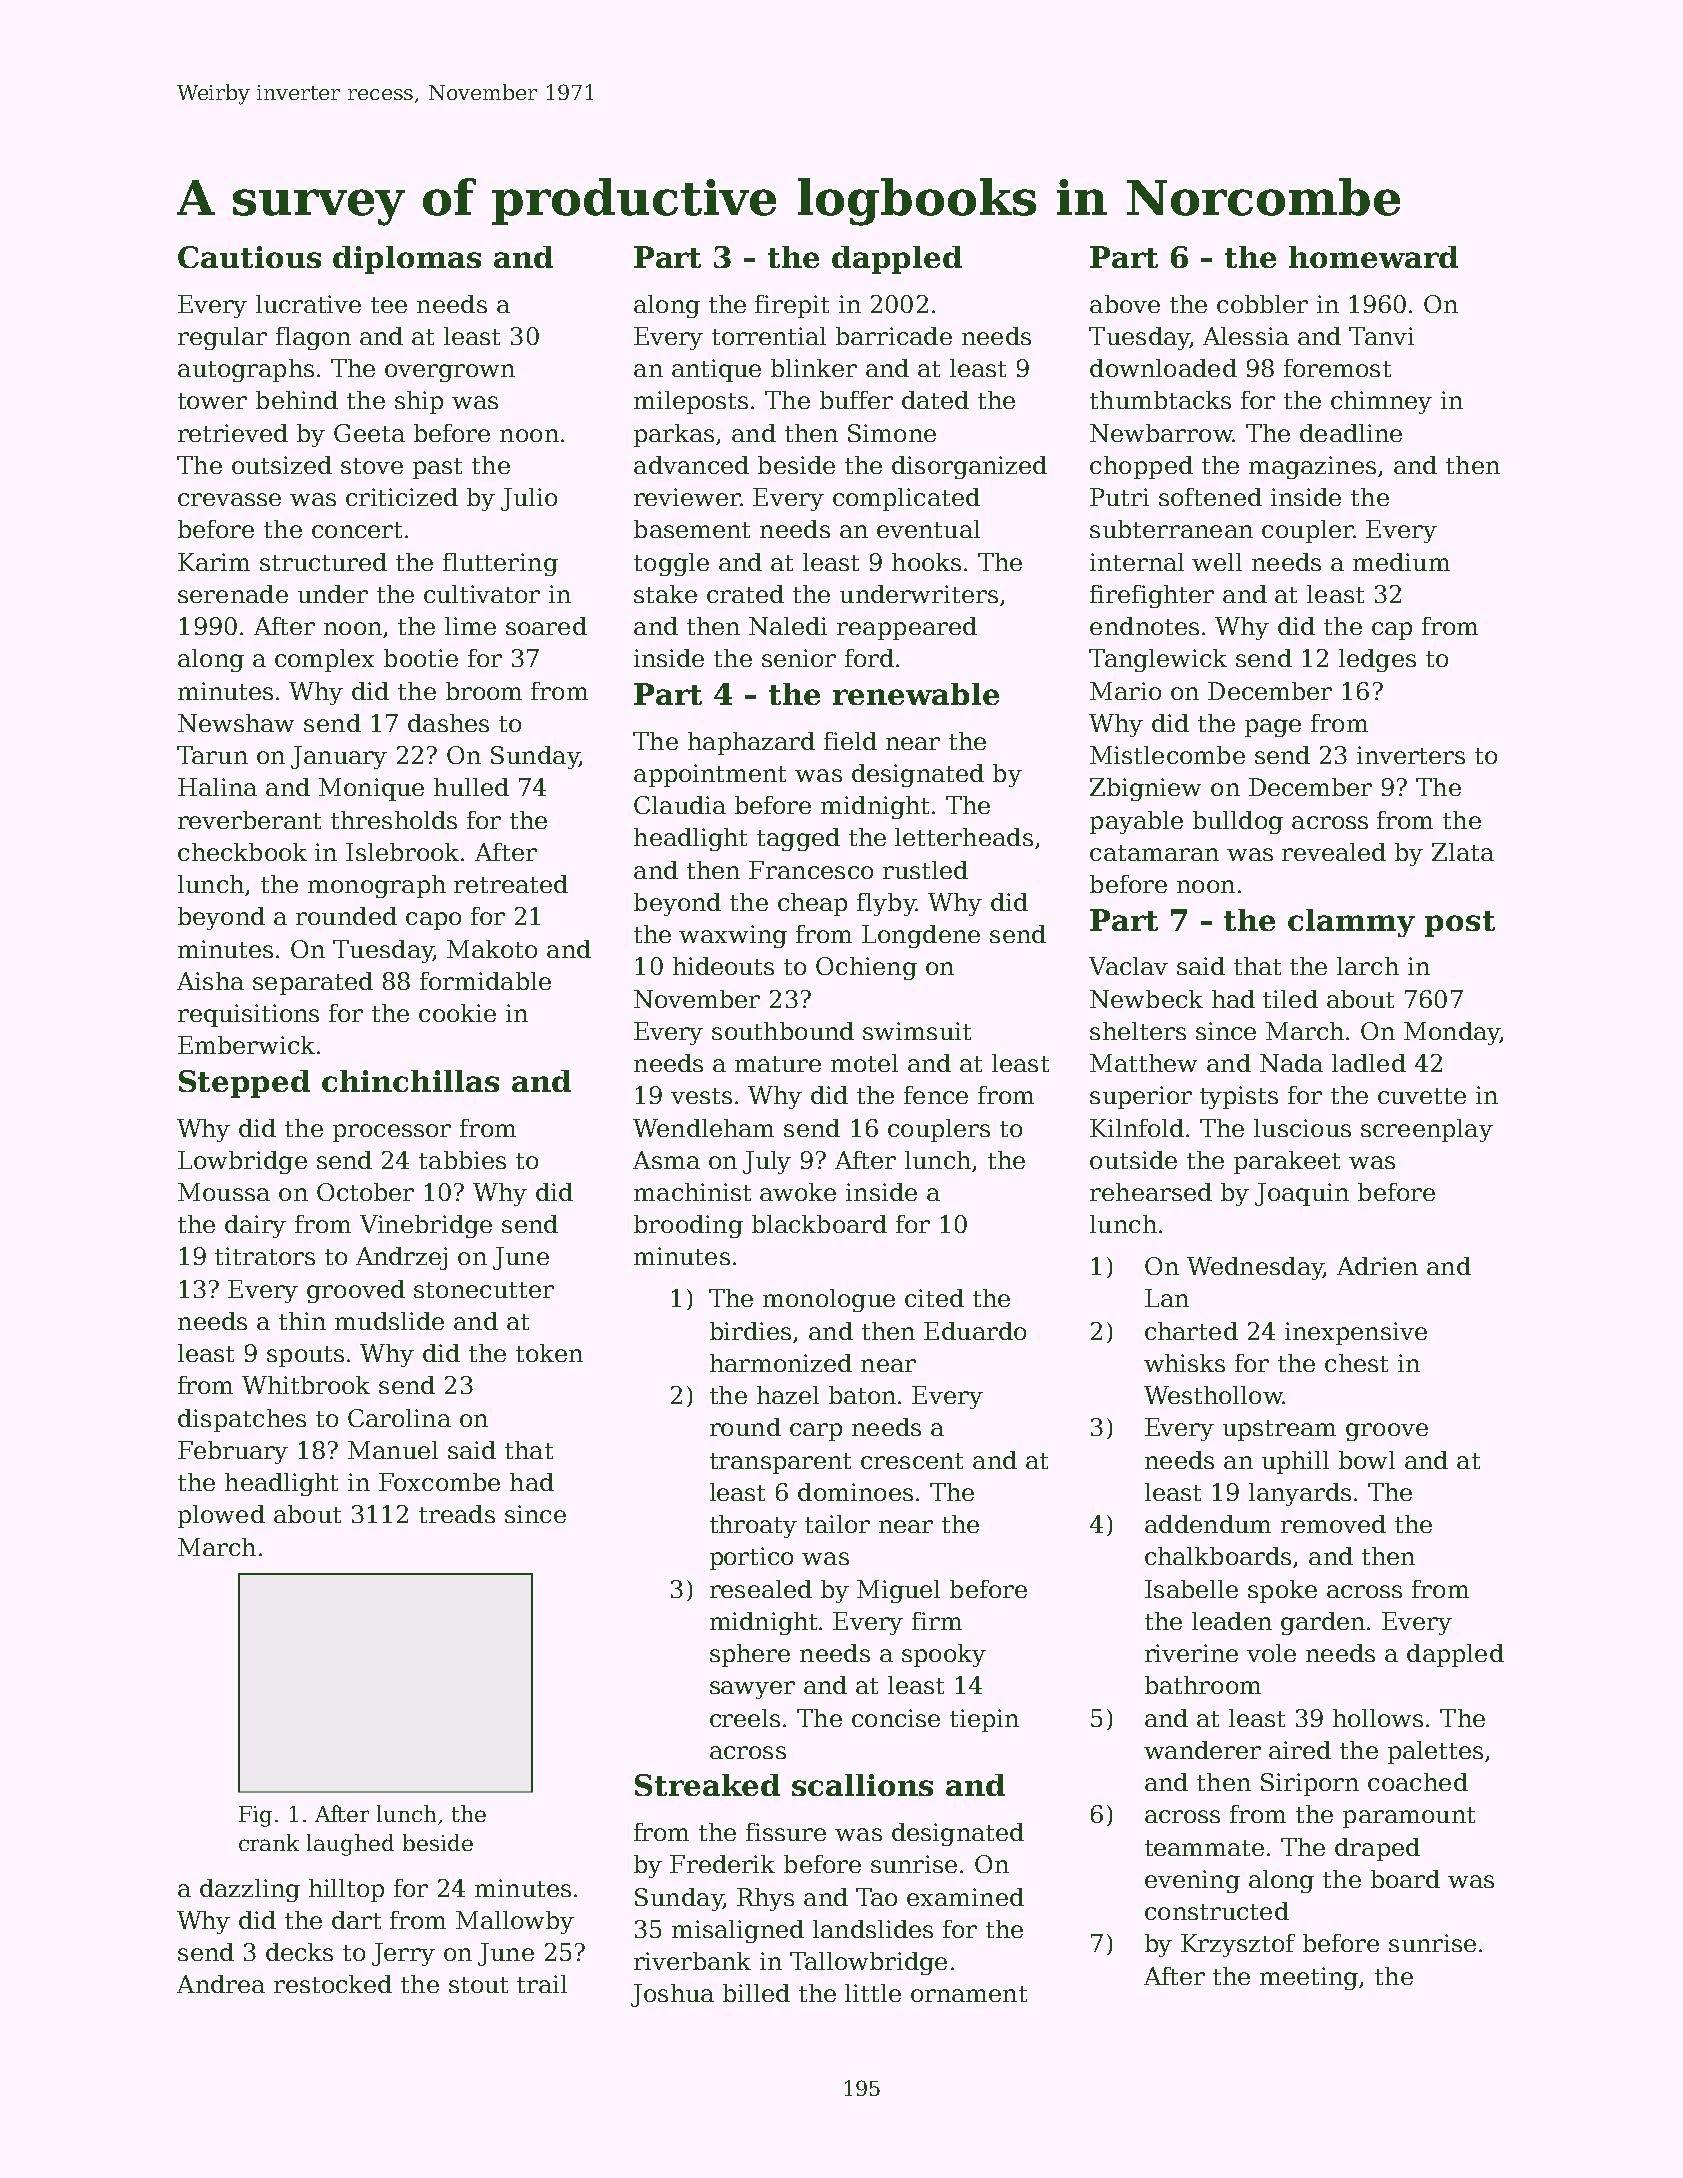 This screenshot has height=2178, width=1683. I want to click on ledges, so click(1377, 660).
